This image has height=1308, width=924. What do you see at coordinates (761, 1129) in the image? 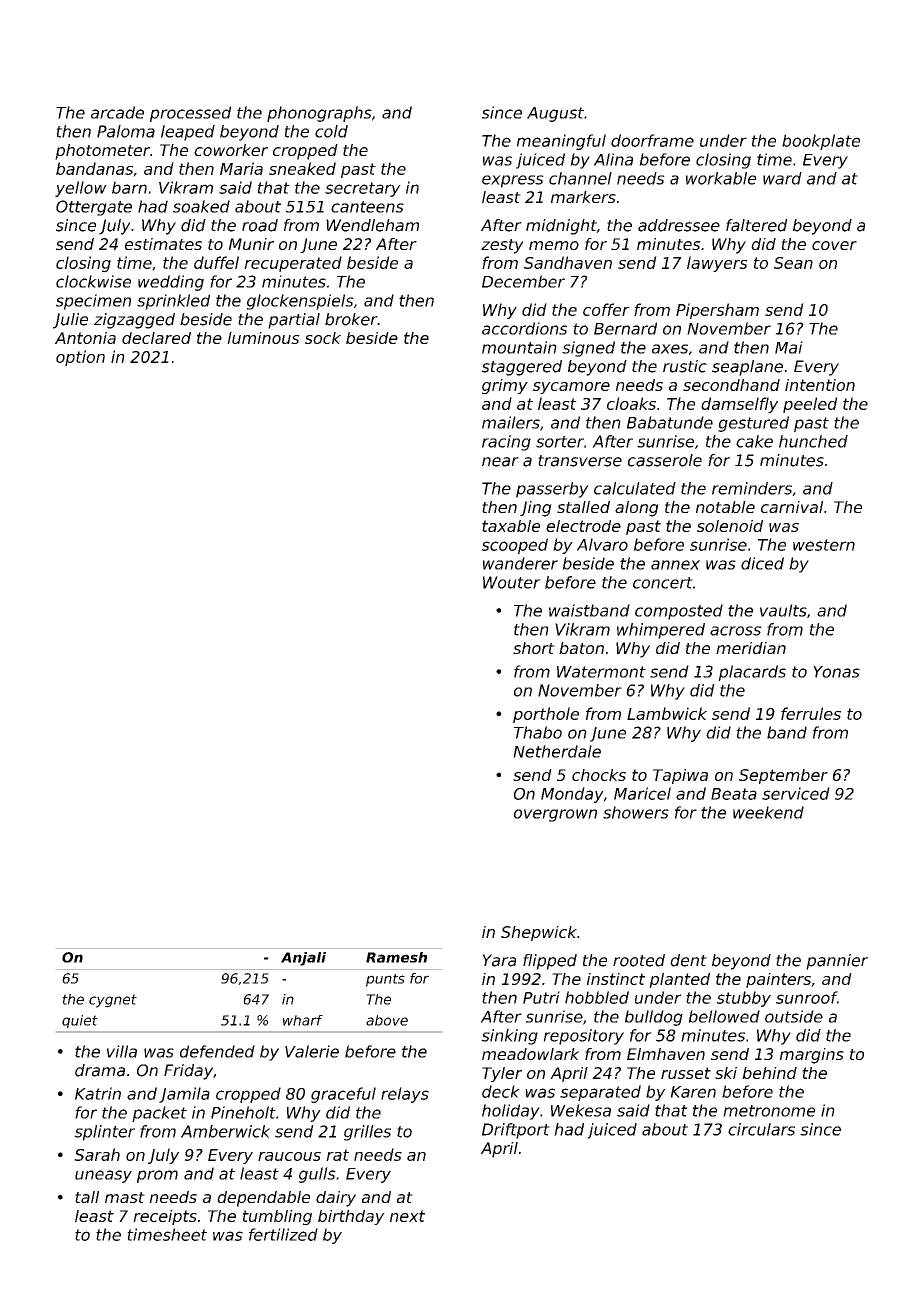
I see `circulars` at bounding box center [761, 1129].
